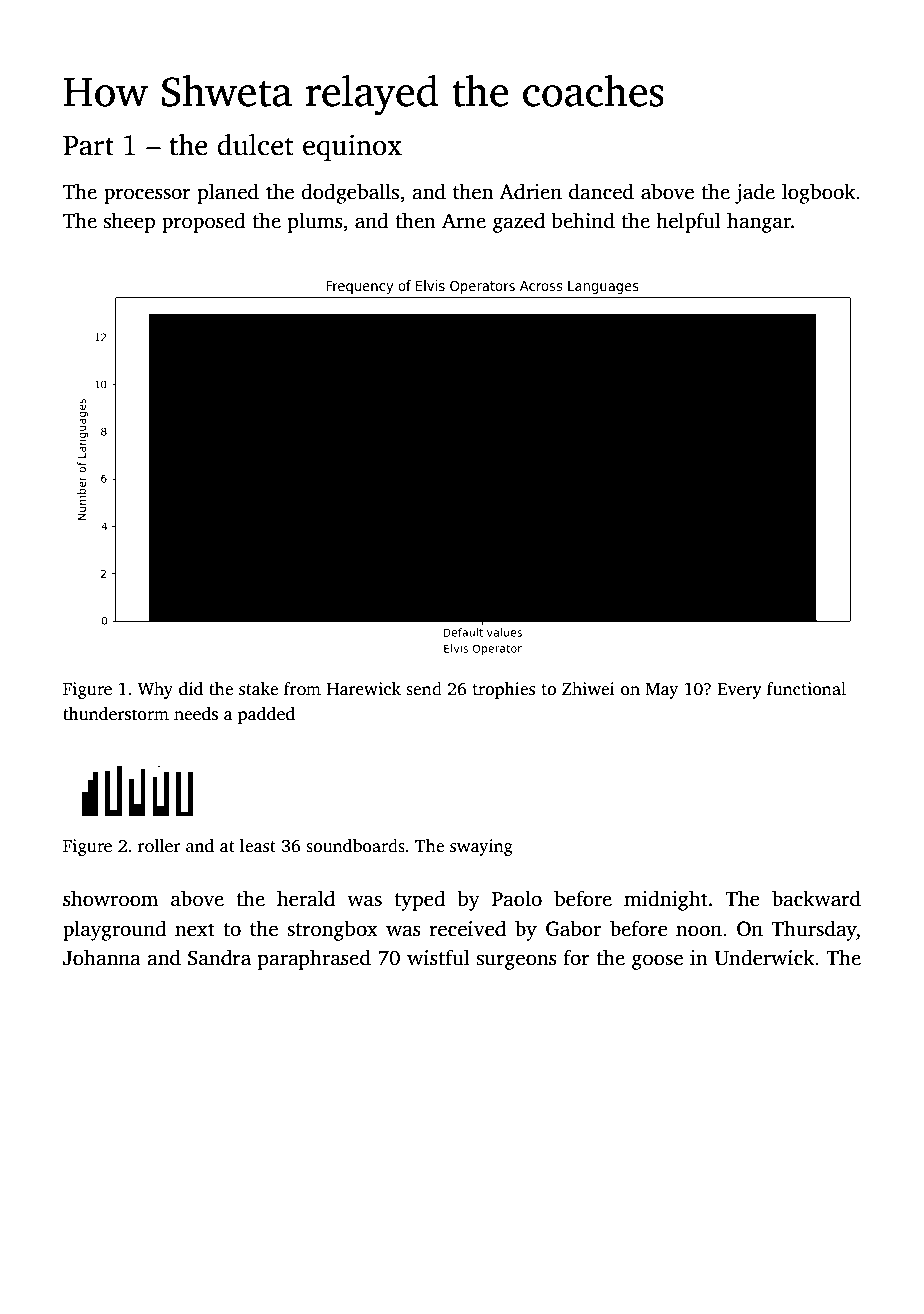 The width and height of the image is (924, 1314). What do you see at coordinates (204, 222) in the image?
I see `proposed` at bounding box center [204, 222].
